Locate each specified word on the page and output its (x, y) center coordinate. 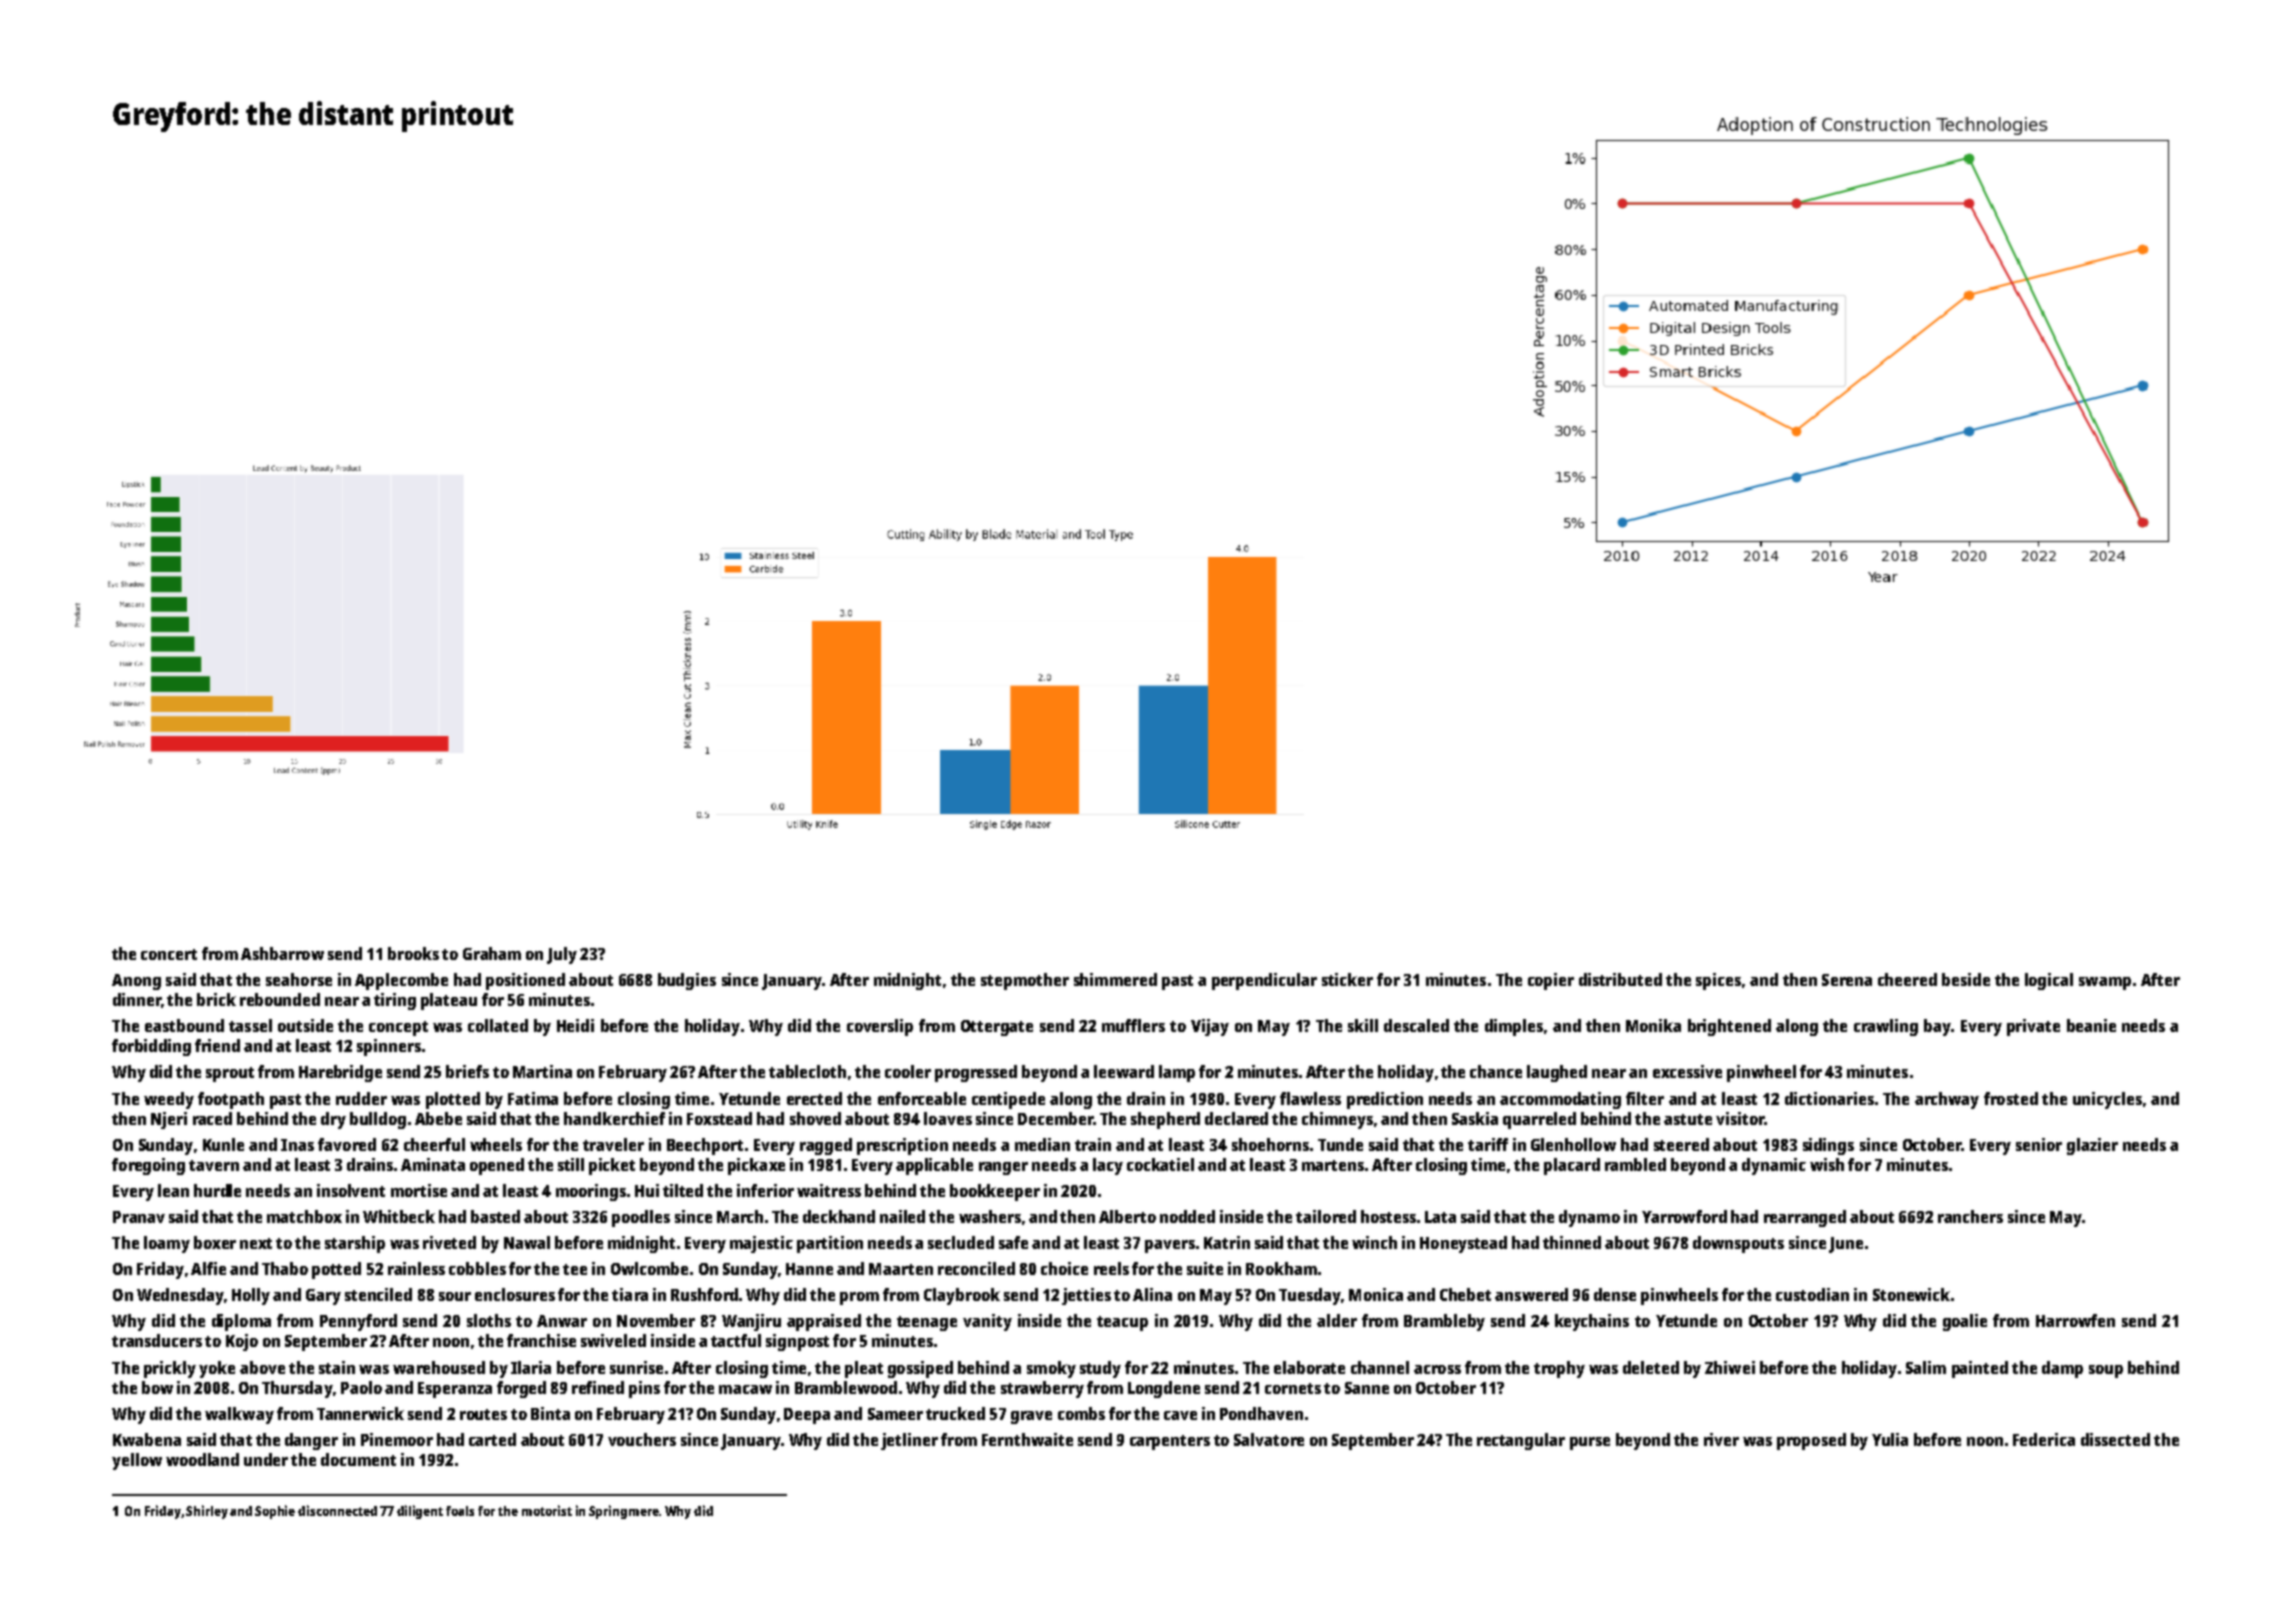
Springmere (624, 1512)
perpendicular (1264, 981)
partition (830, 1244)
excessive (1687, 1071)
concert (169, 954)
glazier (2092, 1146)
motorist (547, 1510)
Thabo (285, 1268)
